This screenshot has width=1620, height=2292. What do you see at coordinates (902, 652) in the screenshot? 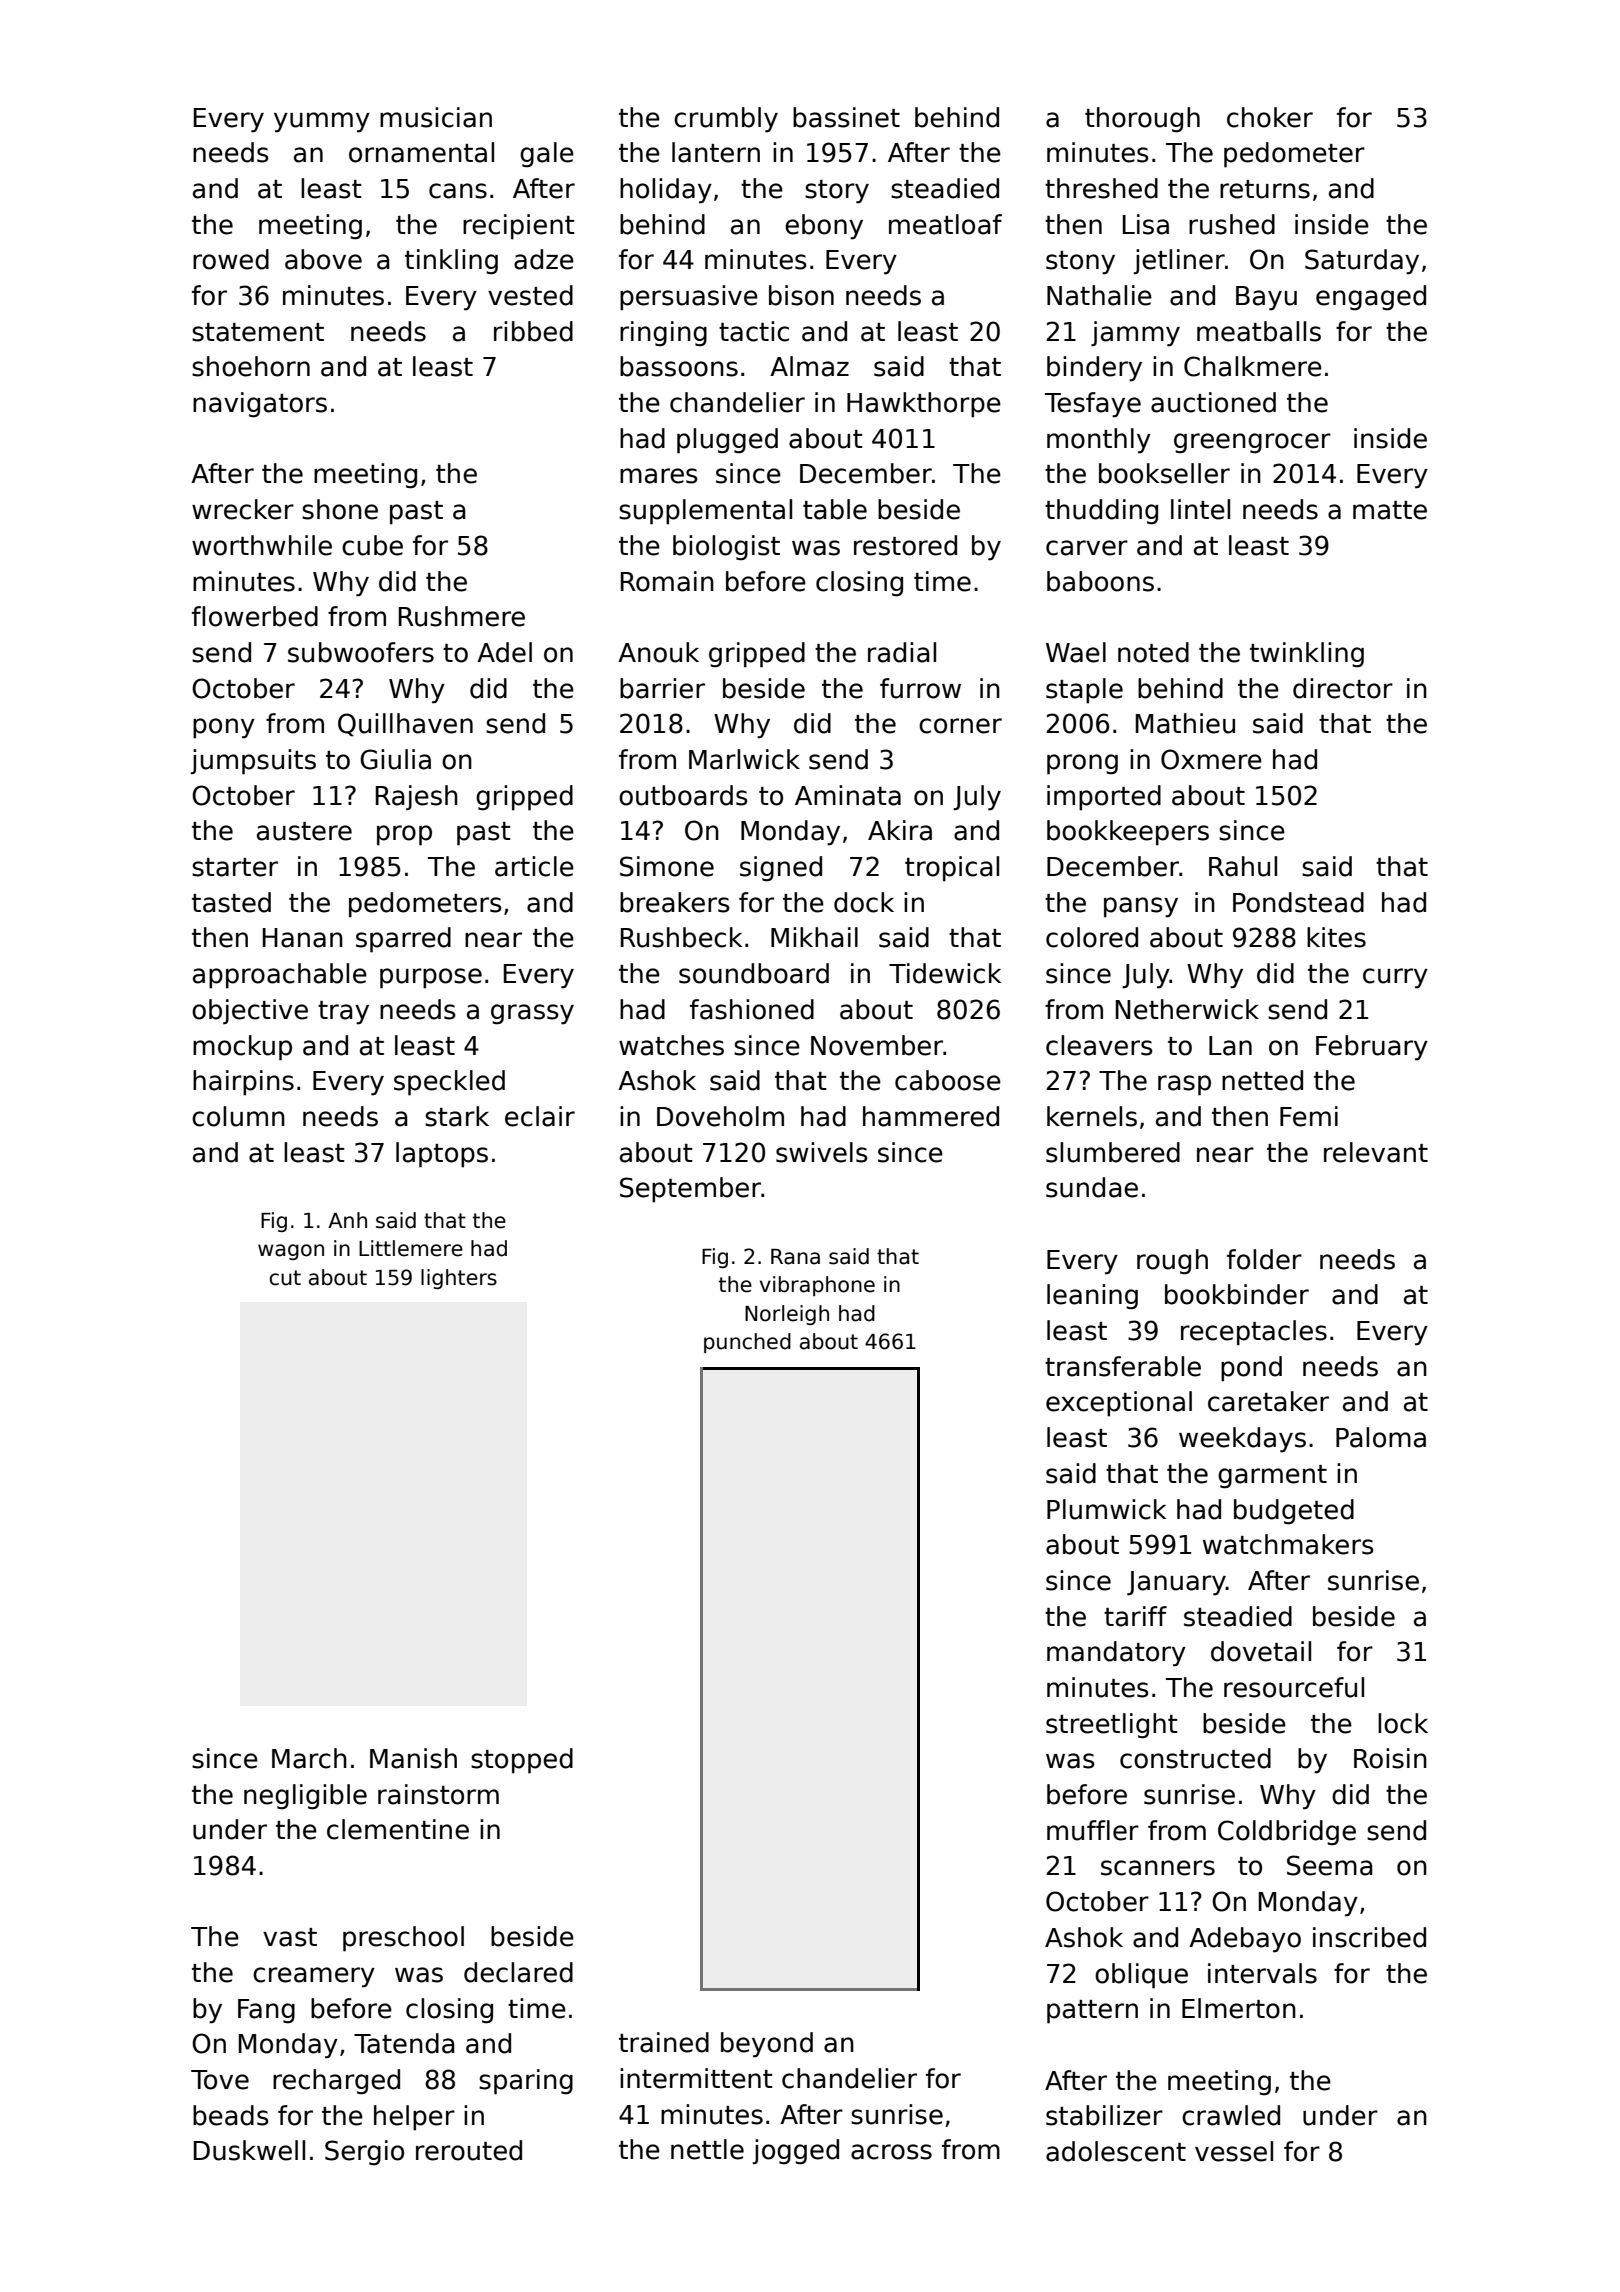
I see `radial` at bounding box center [902, 652].
